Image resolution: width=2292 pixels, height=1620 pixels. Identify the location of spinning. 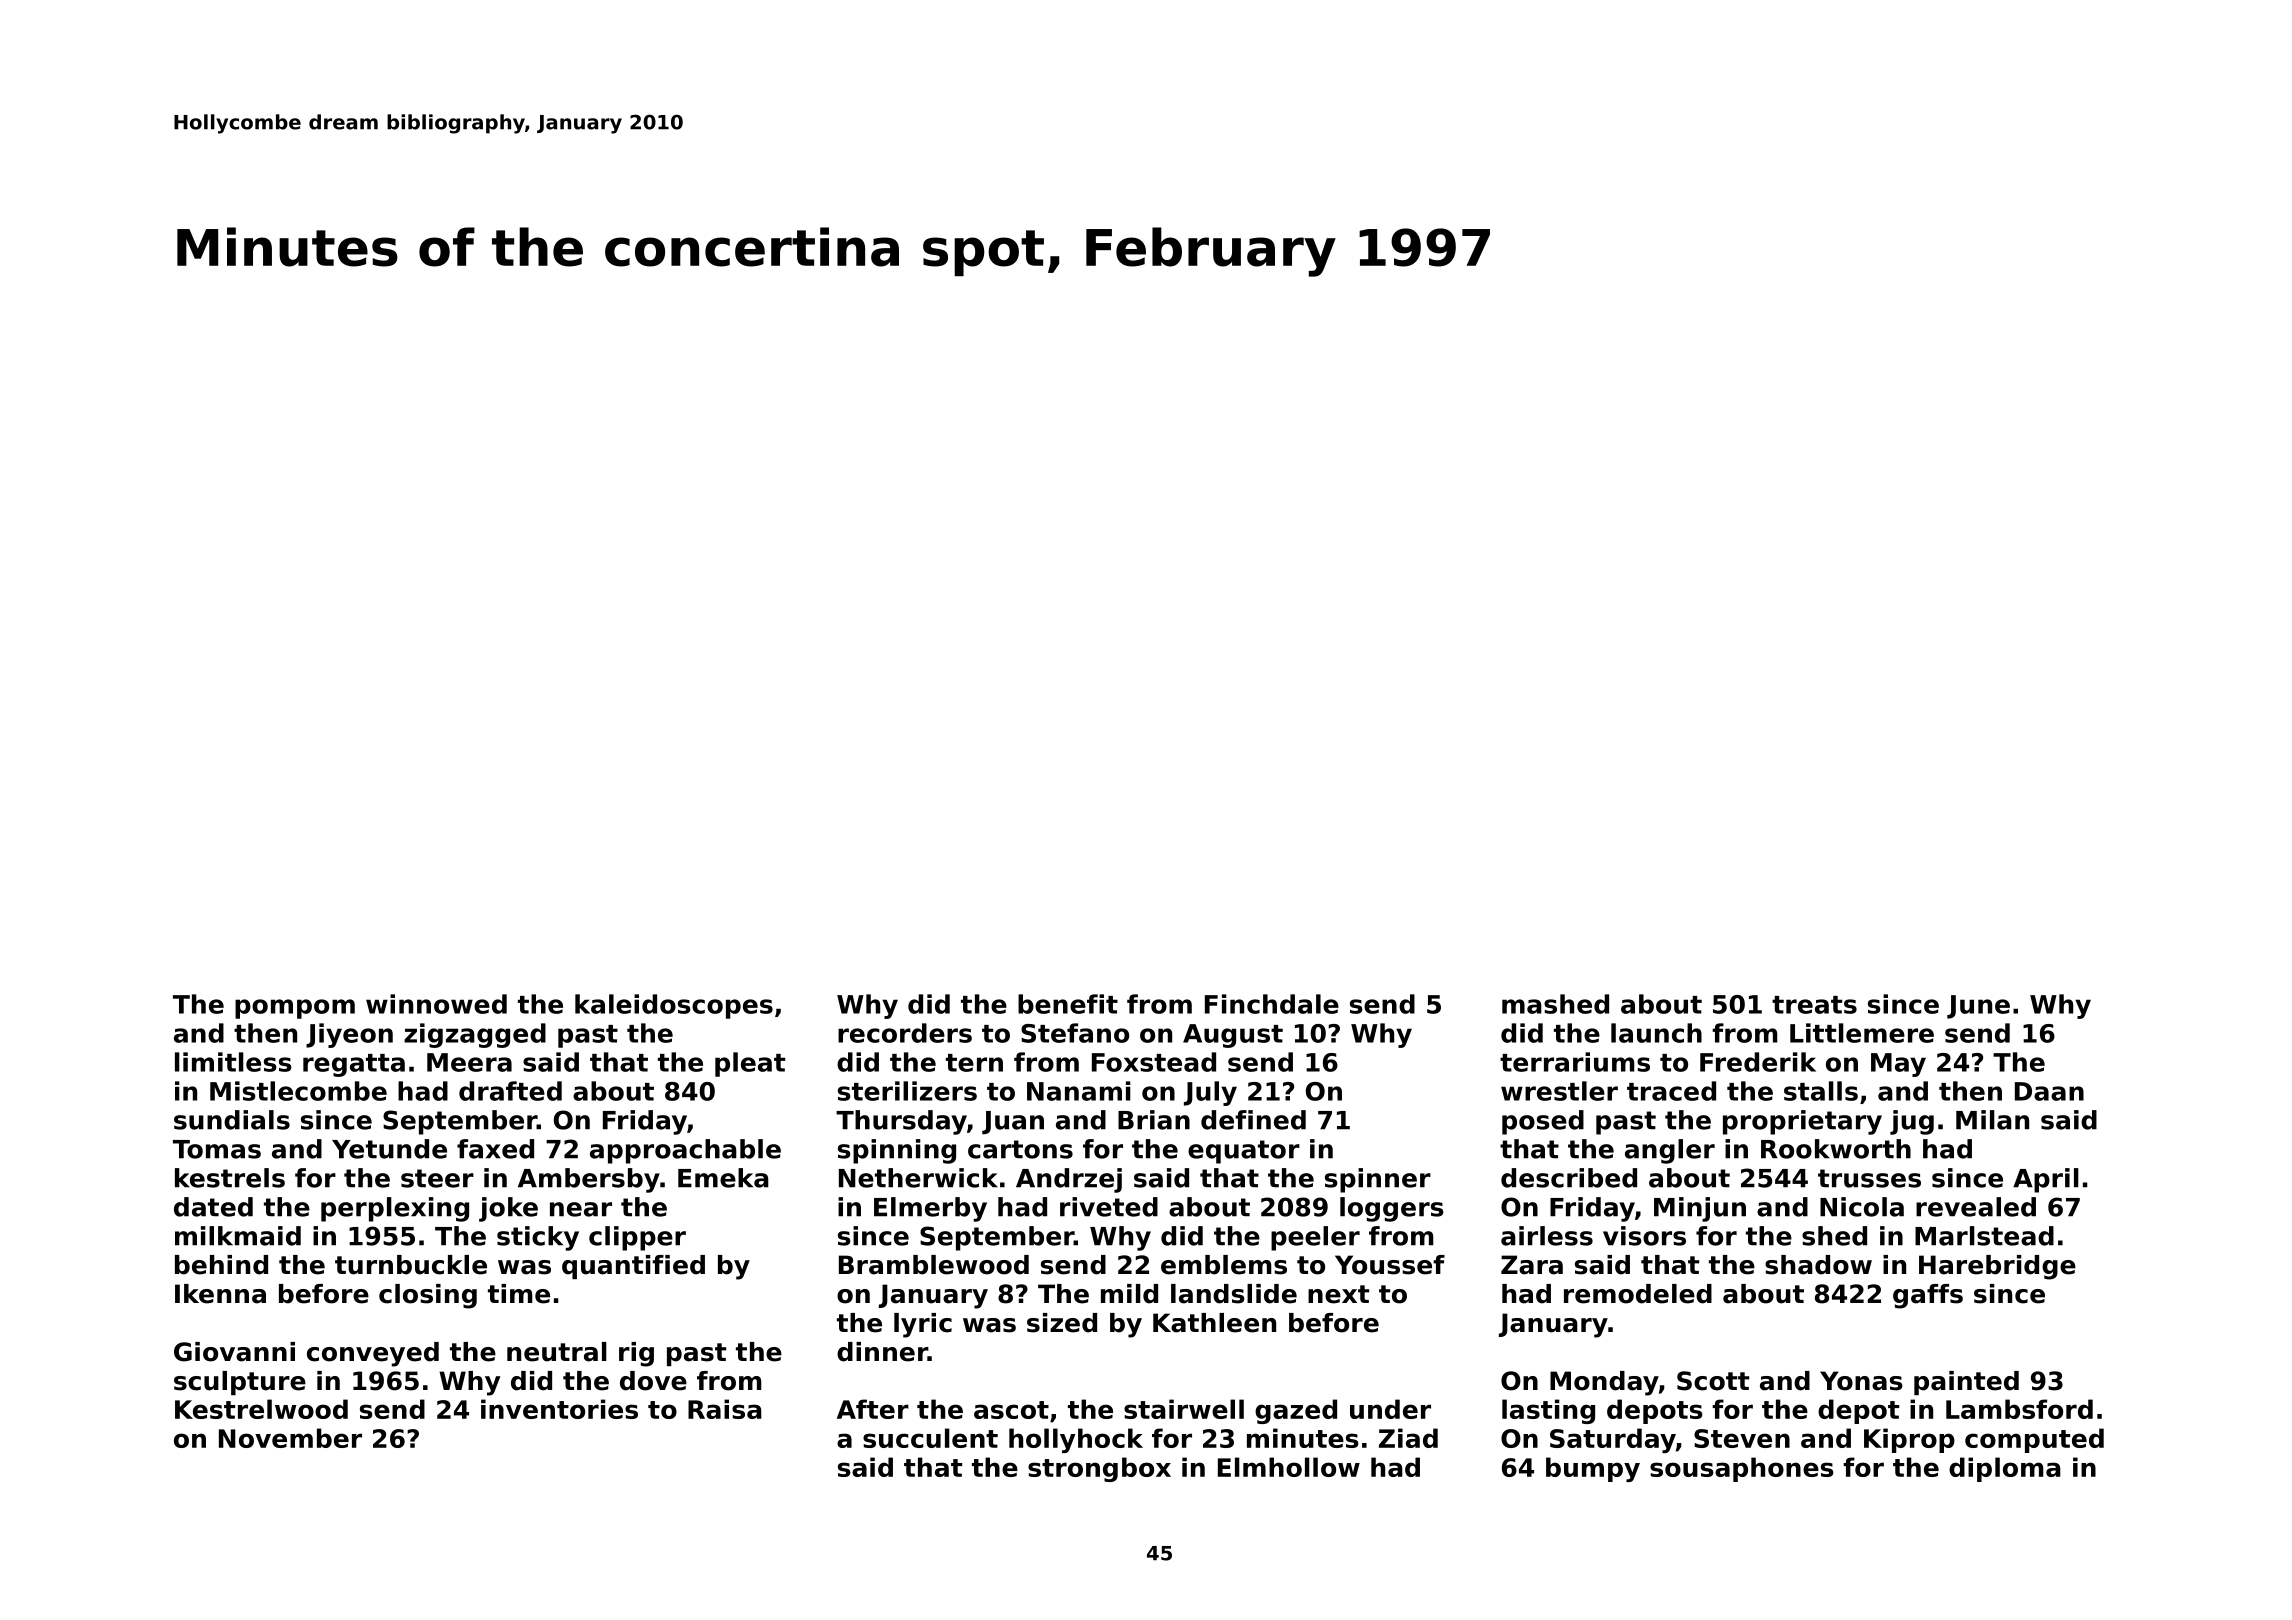
(897, 1151).
